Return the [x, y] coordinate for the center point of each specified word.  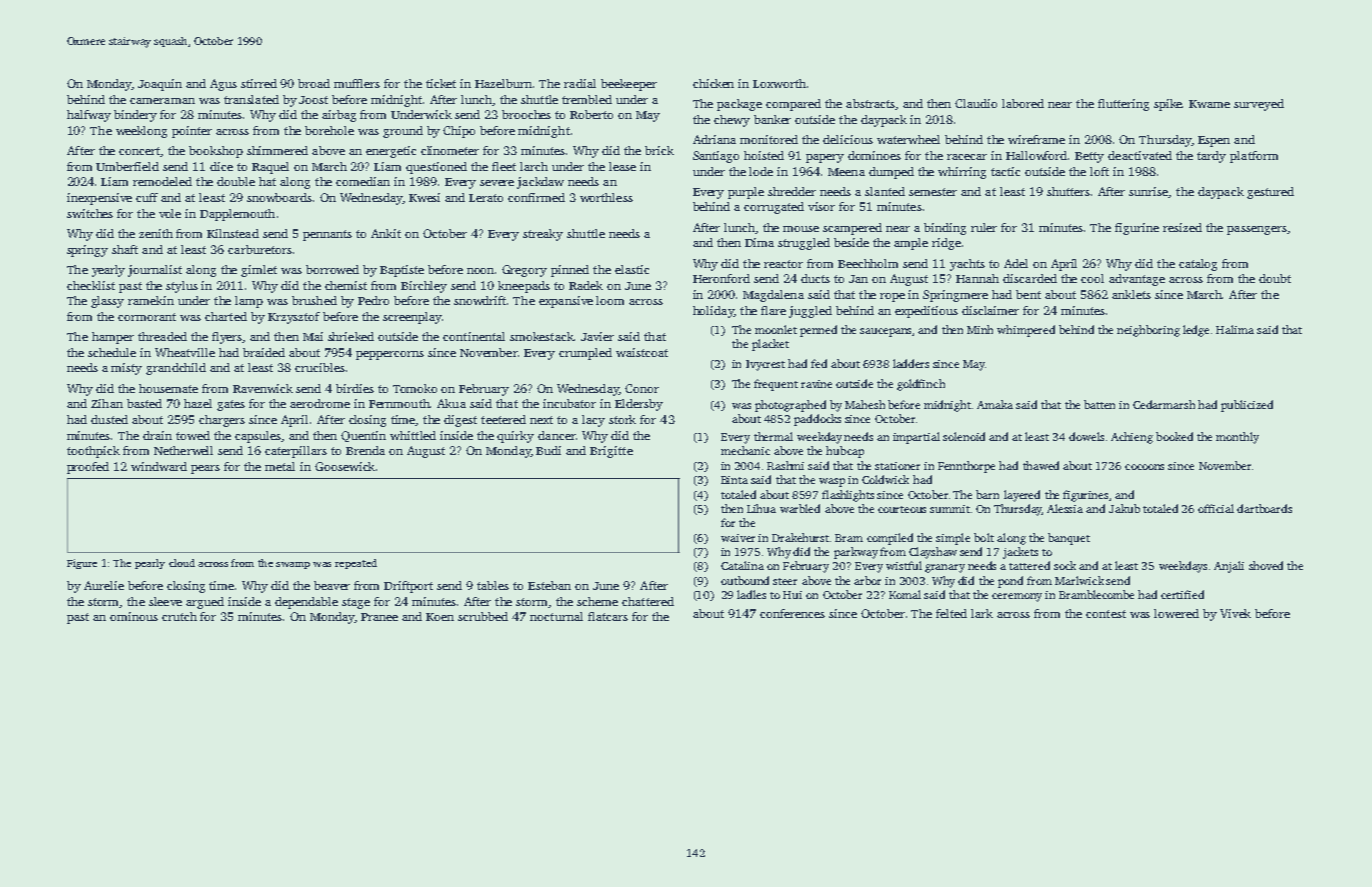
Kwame [1209, 104]
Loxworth [779, 83]
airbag [339, 116]
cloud [182, 563]
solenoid [964, 436]
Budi [548, 450]
